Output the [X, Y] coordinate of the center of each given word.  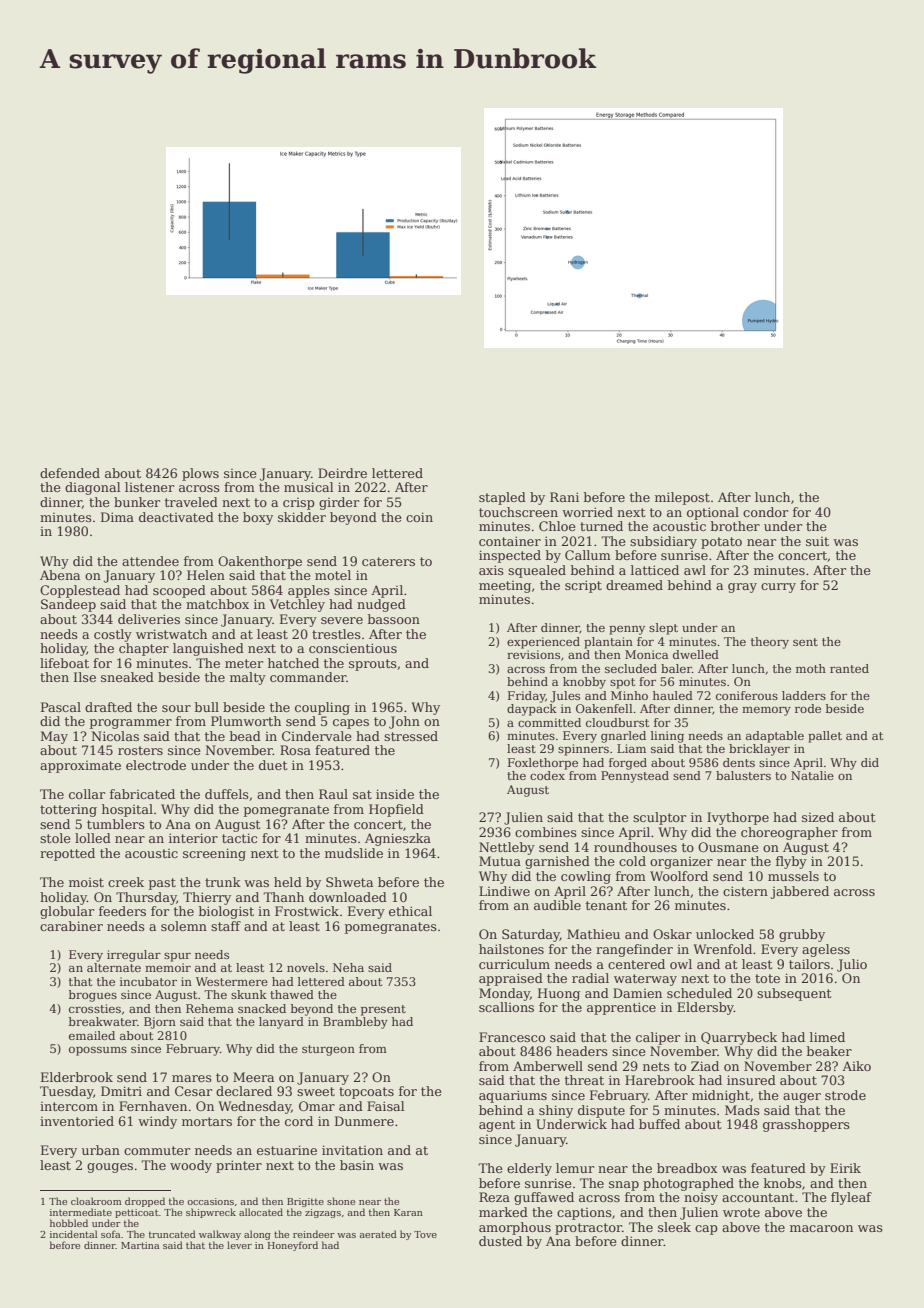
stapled [502, 498]
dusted [500, 1241]
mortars [207, 1121]
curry [778, 588]
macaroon [821, 1228]
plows [200, 474]
